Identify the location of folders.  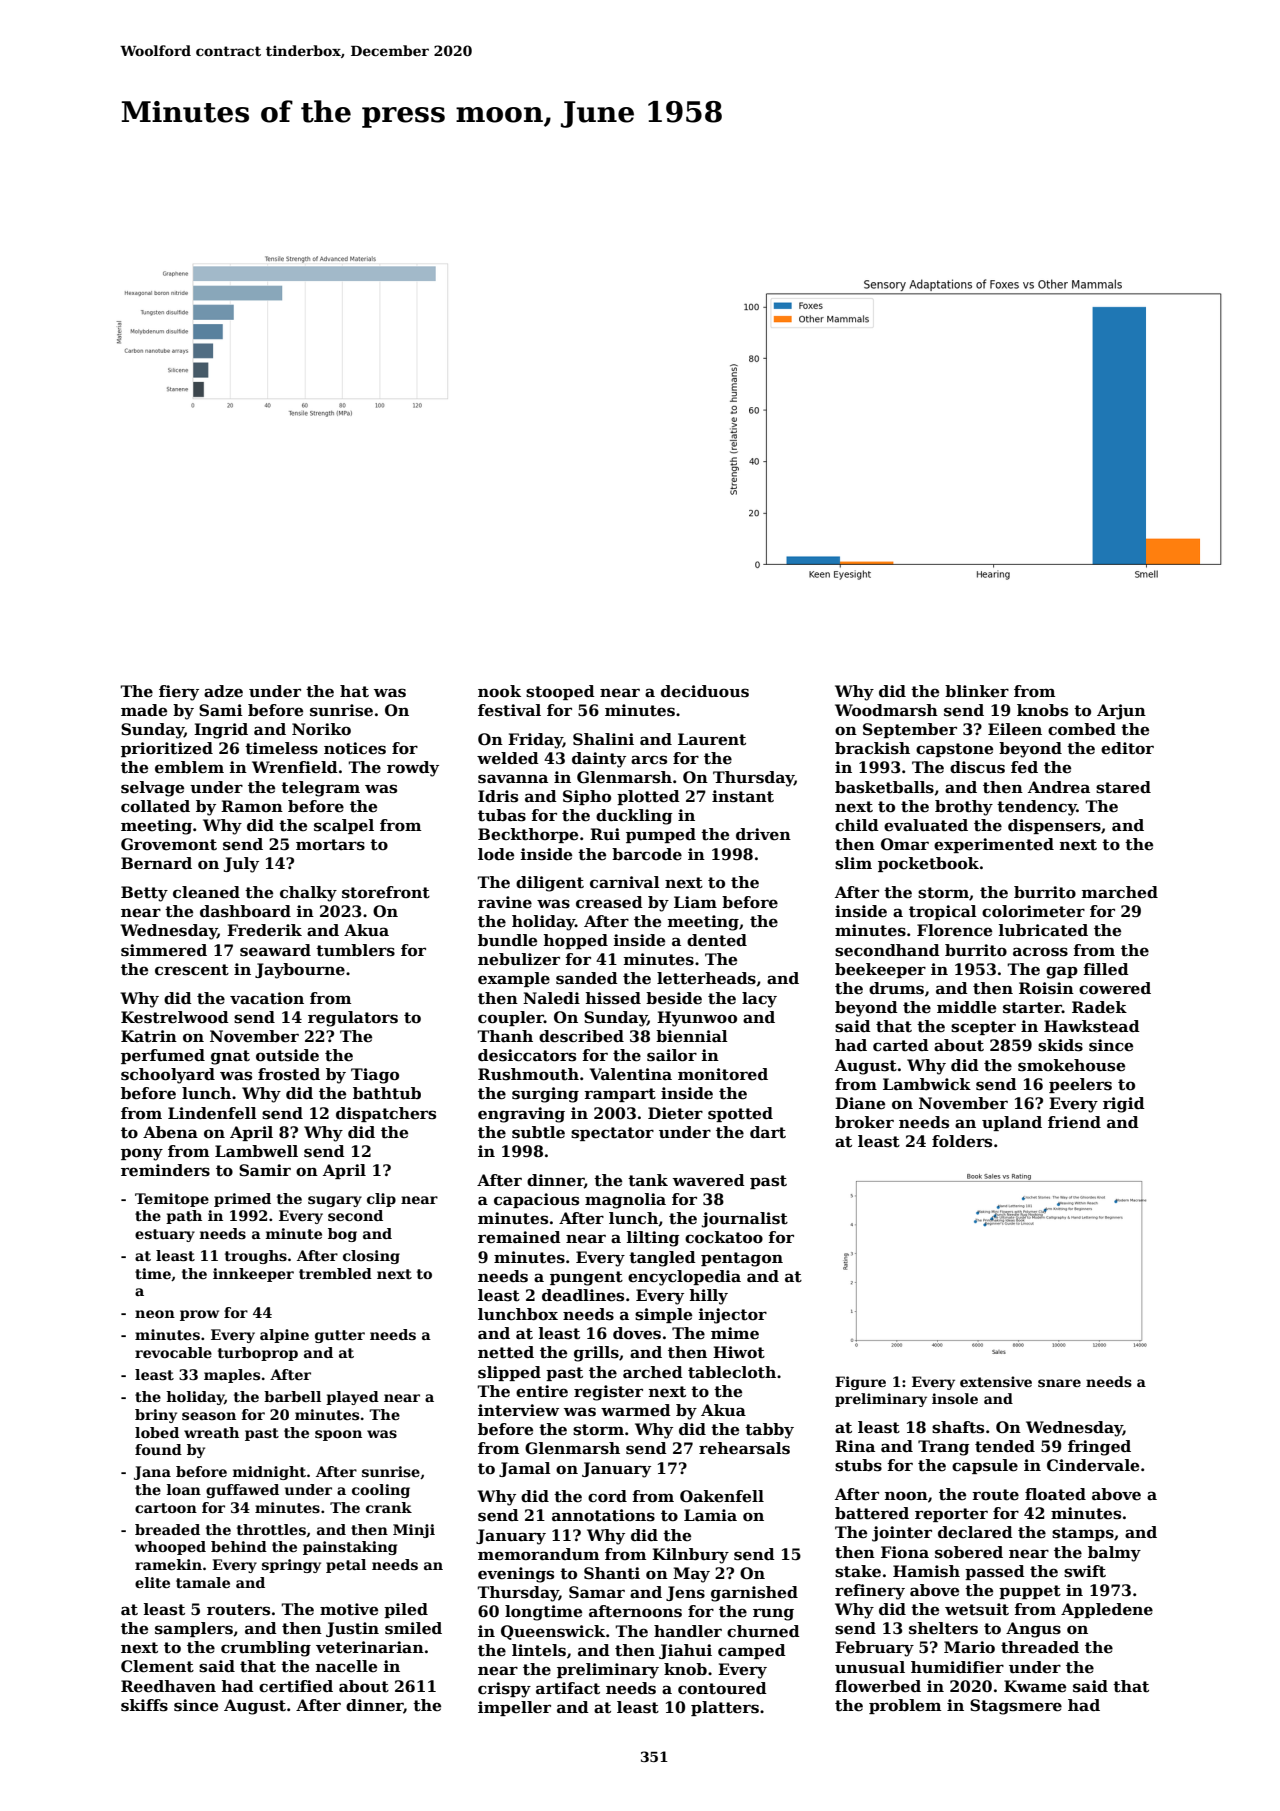
(962, 1141).
